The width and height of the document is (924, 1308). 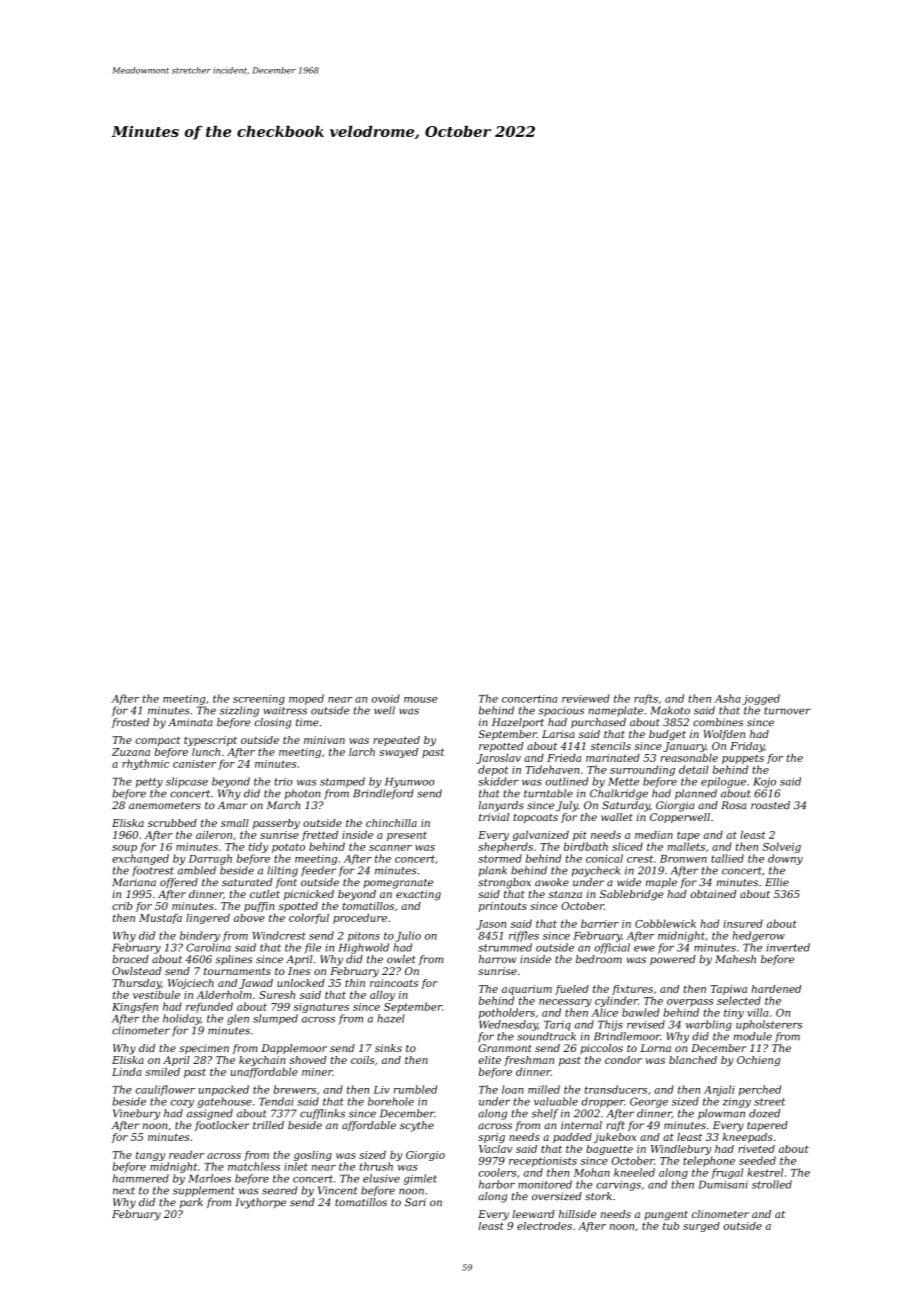 I want to click on Kojo, so click(x=764, y=782).
